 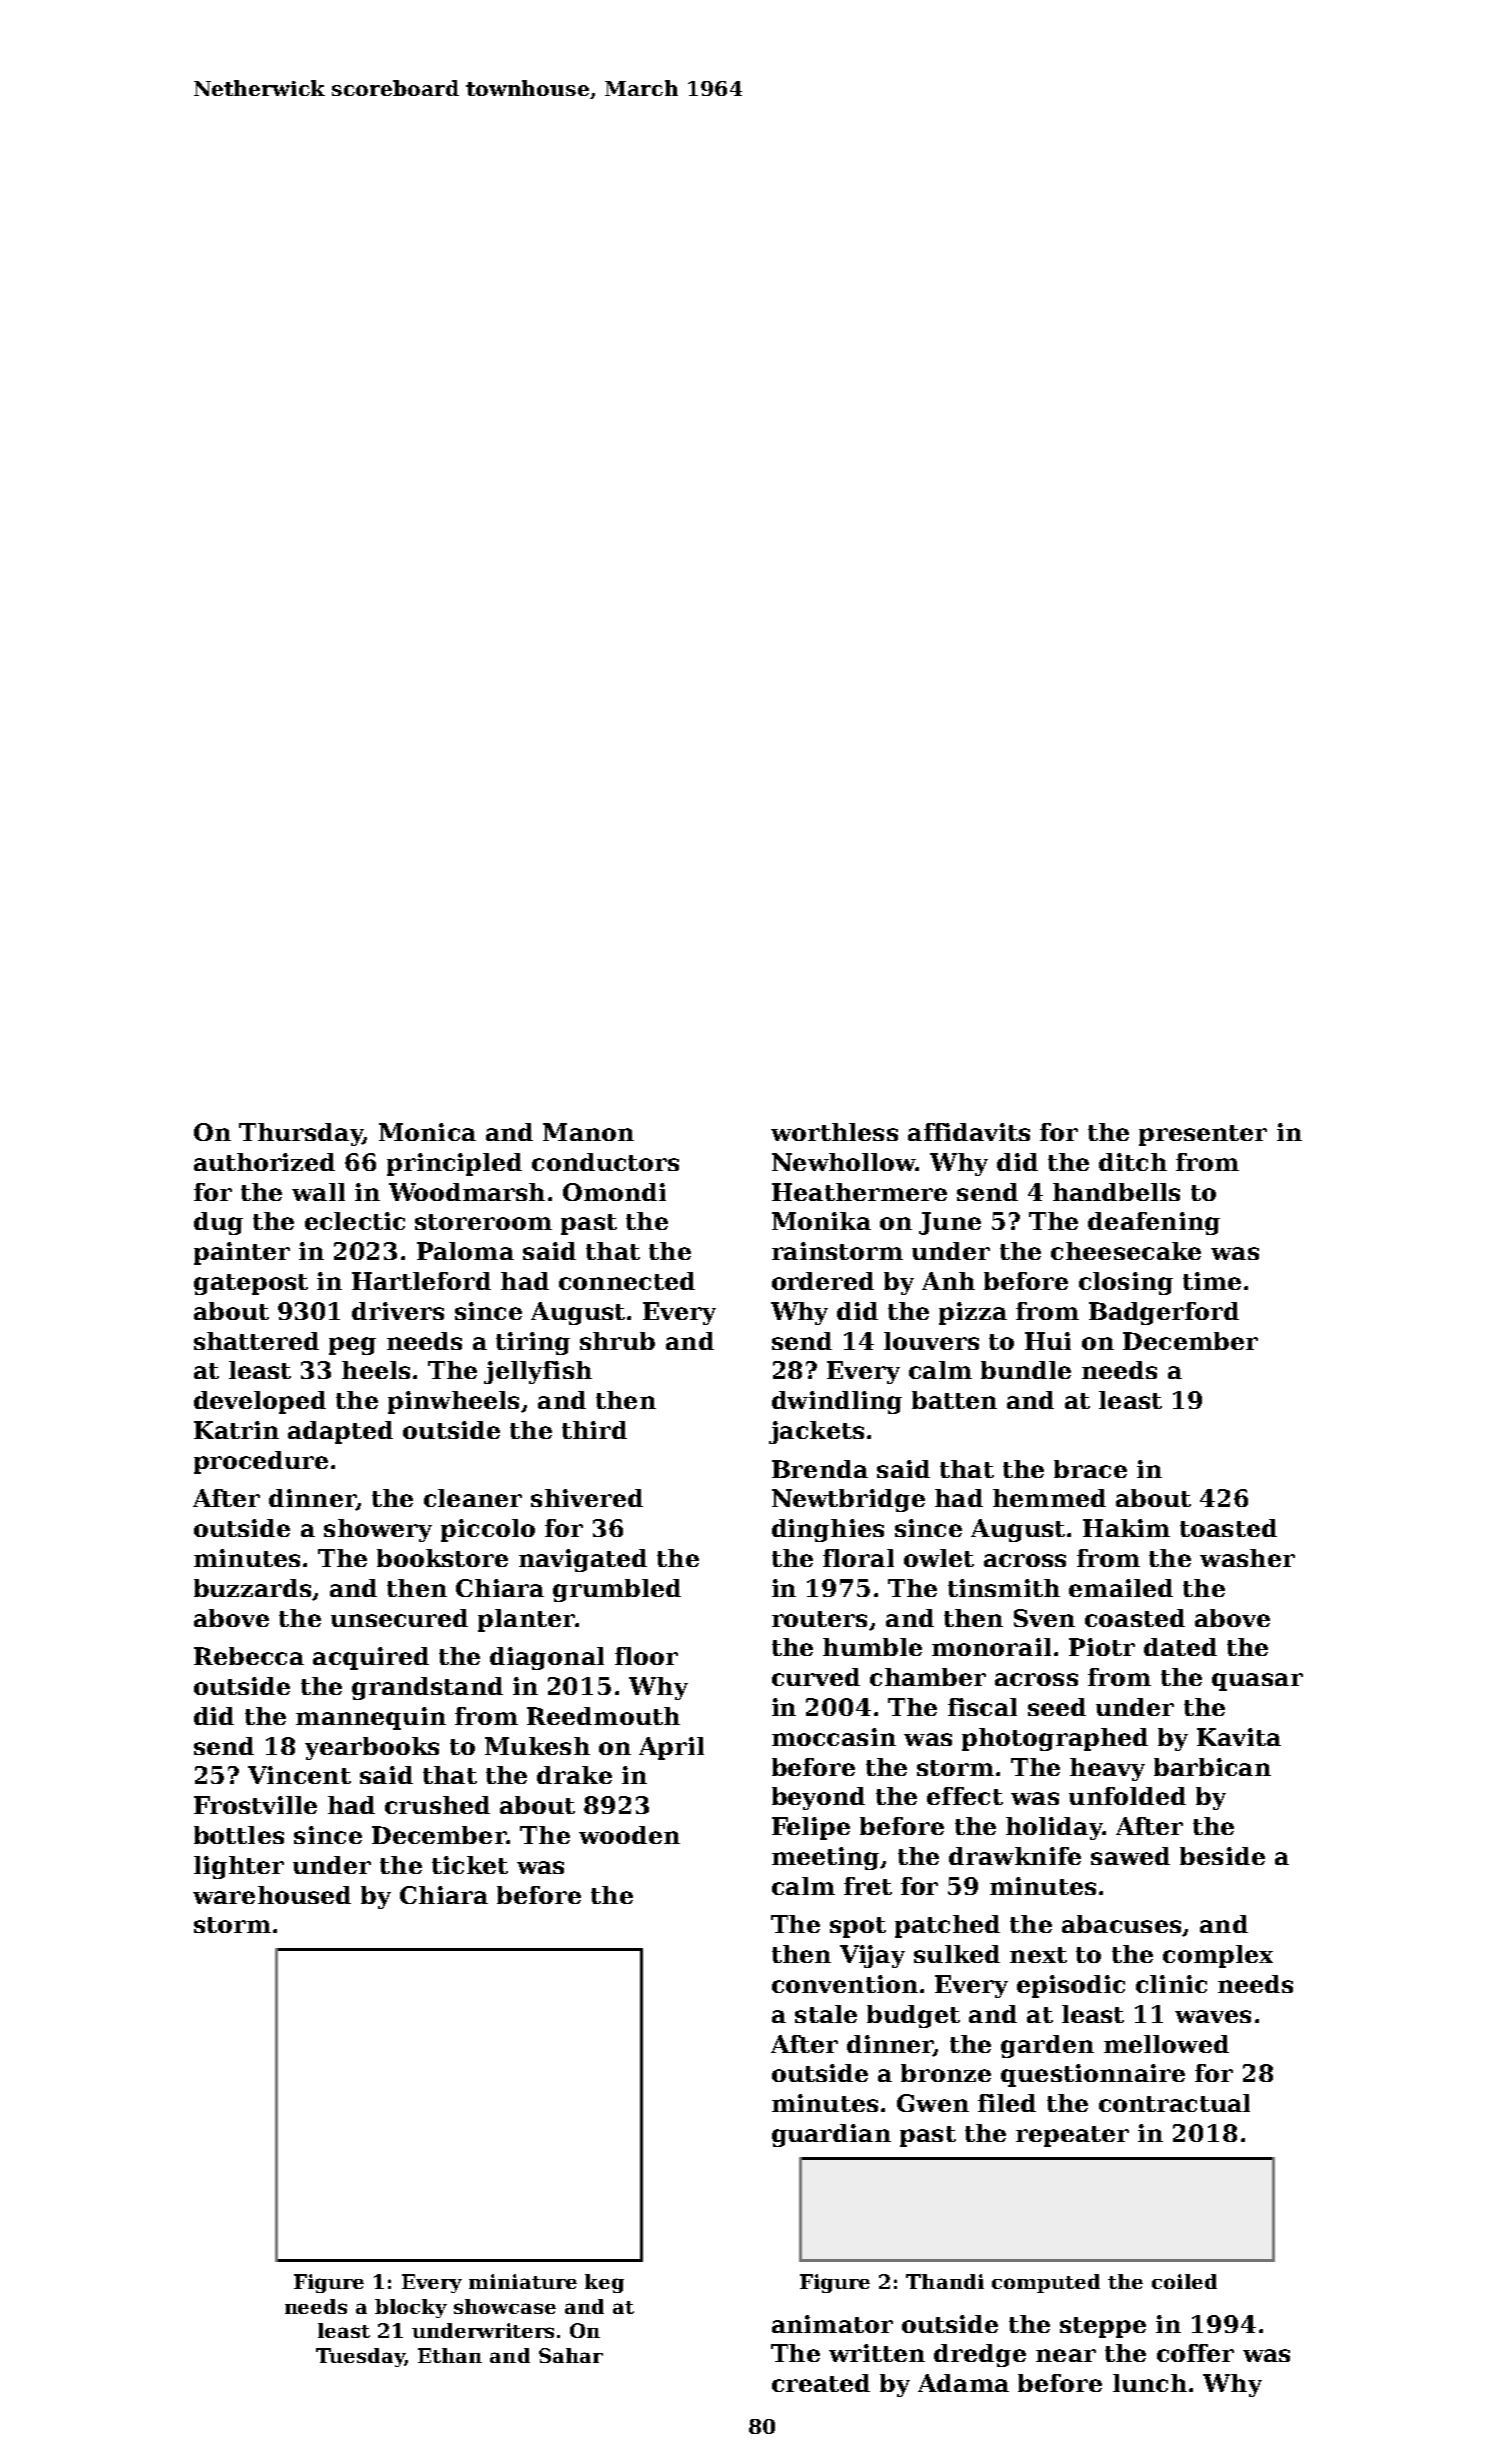 What do you see at coordinates (272, 1895) in the screenshot?
I see `warehoused` at bounding box center [272, 1895].
